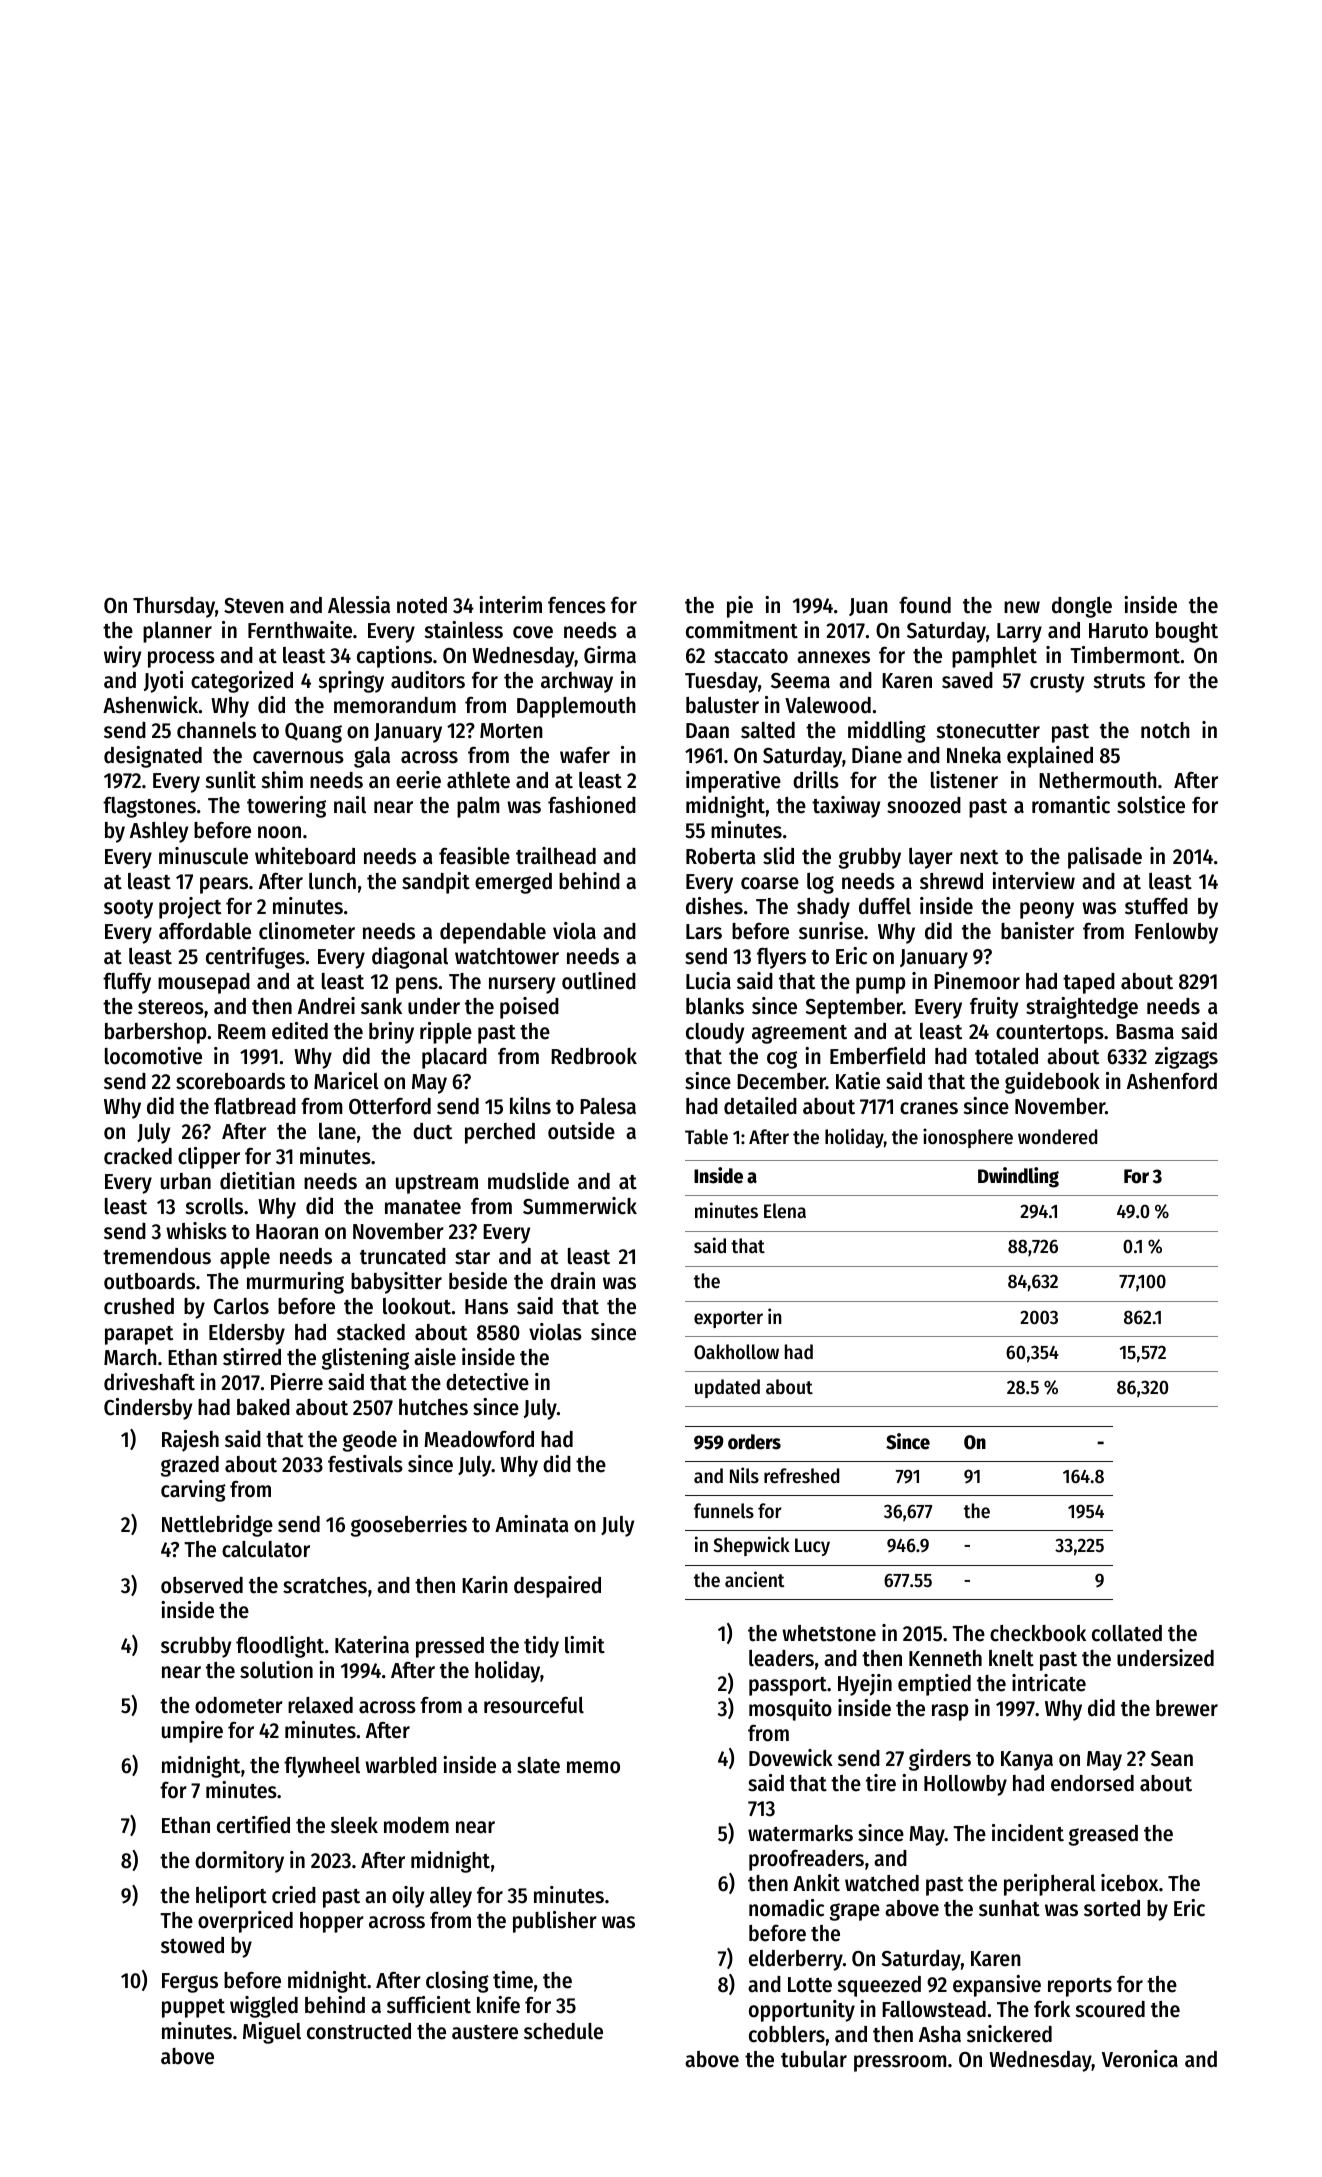  I want to click on Lucia, so click(708, 981).
